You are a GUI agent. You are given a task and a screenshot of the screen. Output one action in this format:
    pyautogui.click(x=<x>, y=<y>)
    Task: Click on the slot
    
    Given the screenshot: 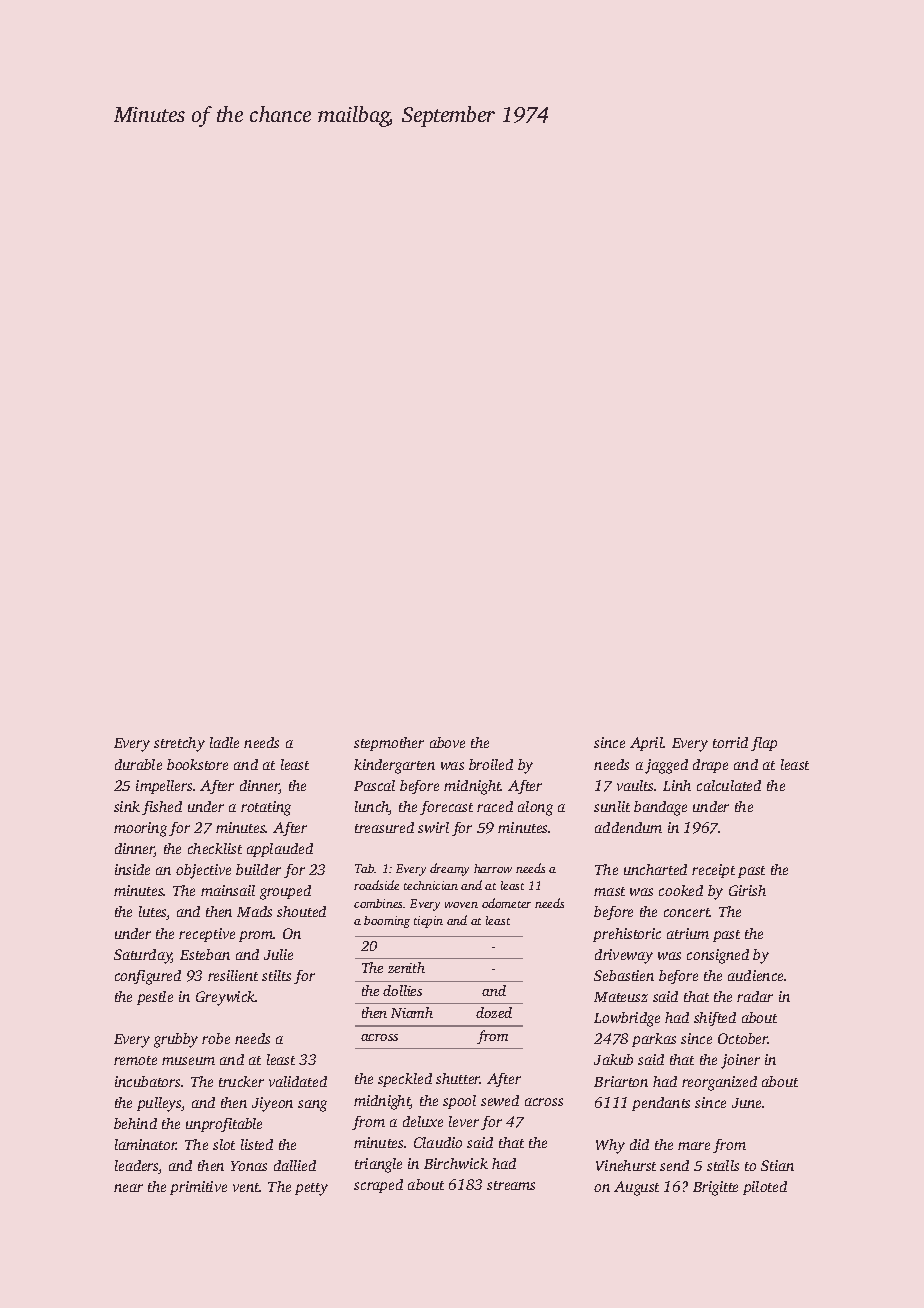 What is the action you would take?
    pyautogui.click(x=224, y=1144)
